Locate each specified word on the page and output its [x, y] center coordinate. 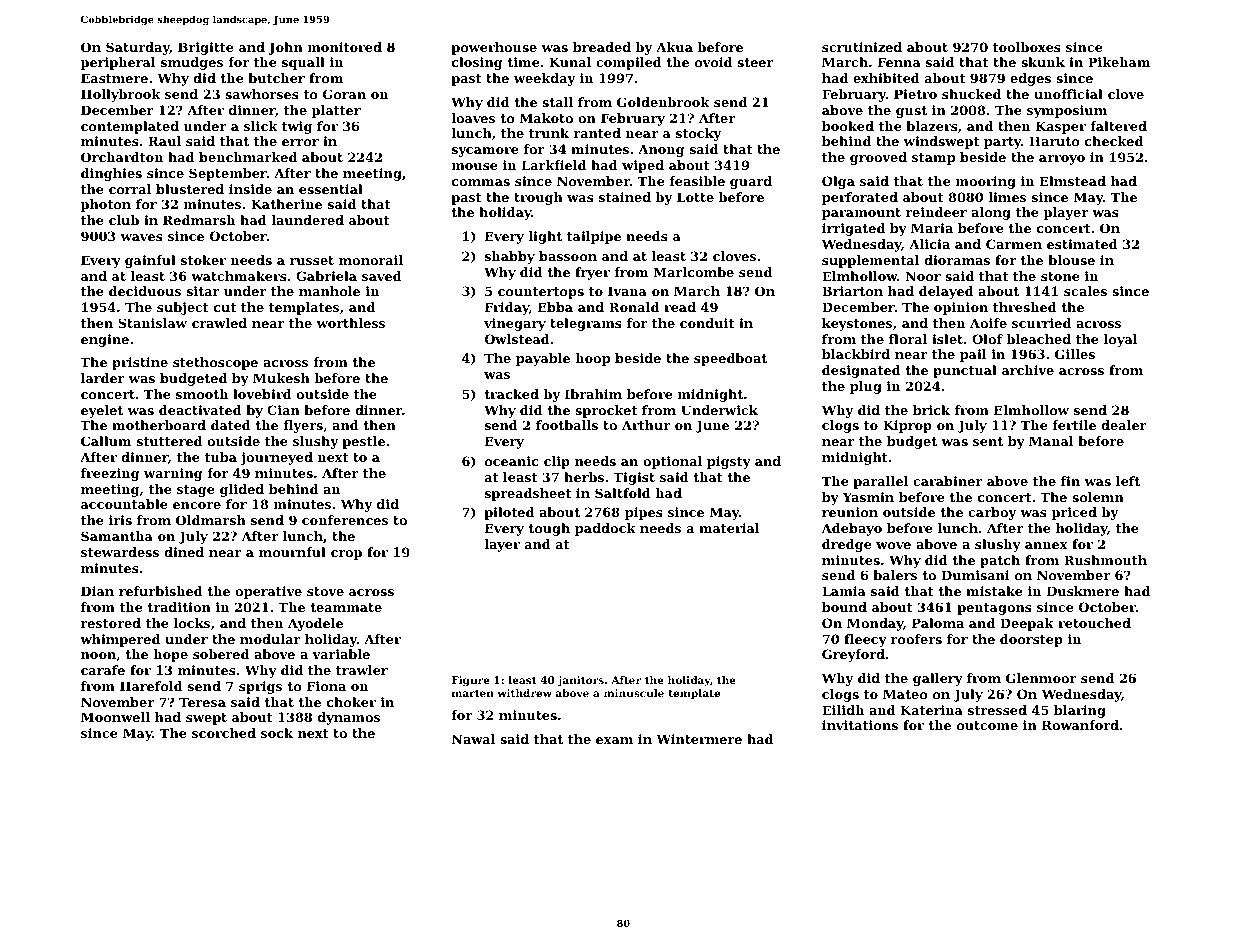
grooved [878, 158]
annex [1046, 545]
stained [625, 197]
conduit [707, 323]
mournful [292, 552]
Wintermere [699, 739]
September [228, 174]
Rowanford [1080, 725]
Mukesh [281, 378]
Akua [674, 47]
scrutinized [862, 47]
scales [1085, 291]
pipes [644, 513]
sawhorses [262, 94]
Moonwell [115, 717]
